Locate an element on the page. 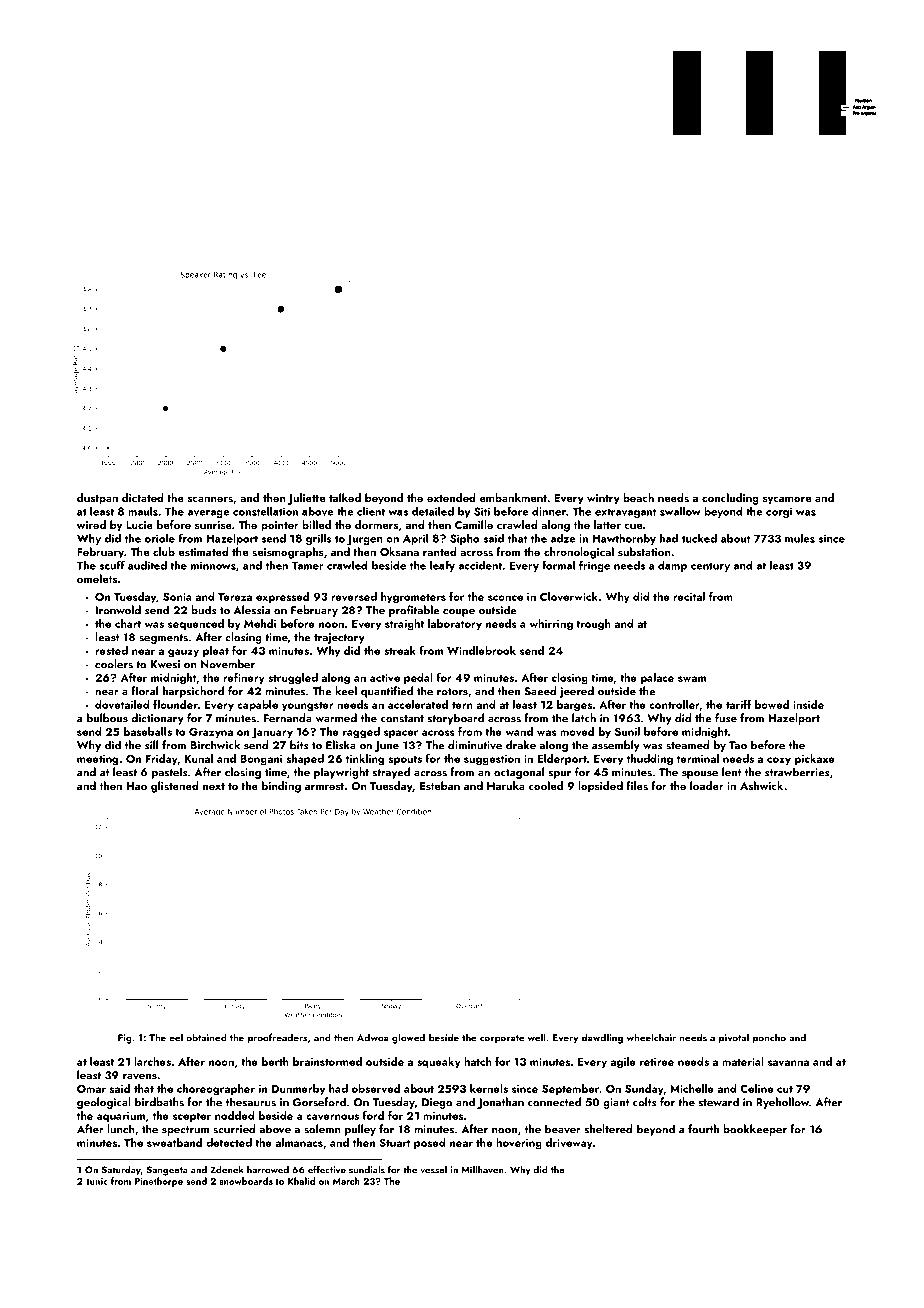 This page has width=924, height=1308. jeered is located at coordinates (576, 692).
